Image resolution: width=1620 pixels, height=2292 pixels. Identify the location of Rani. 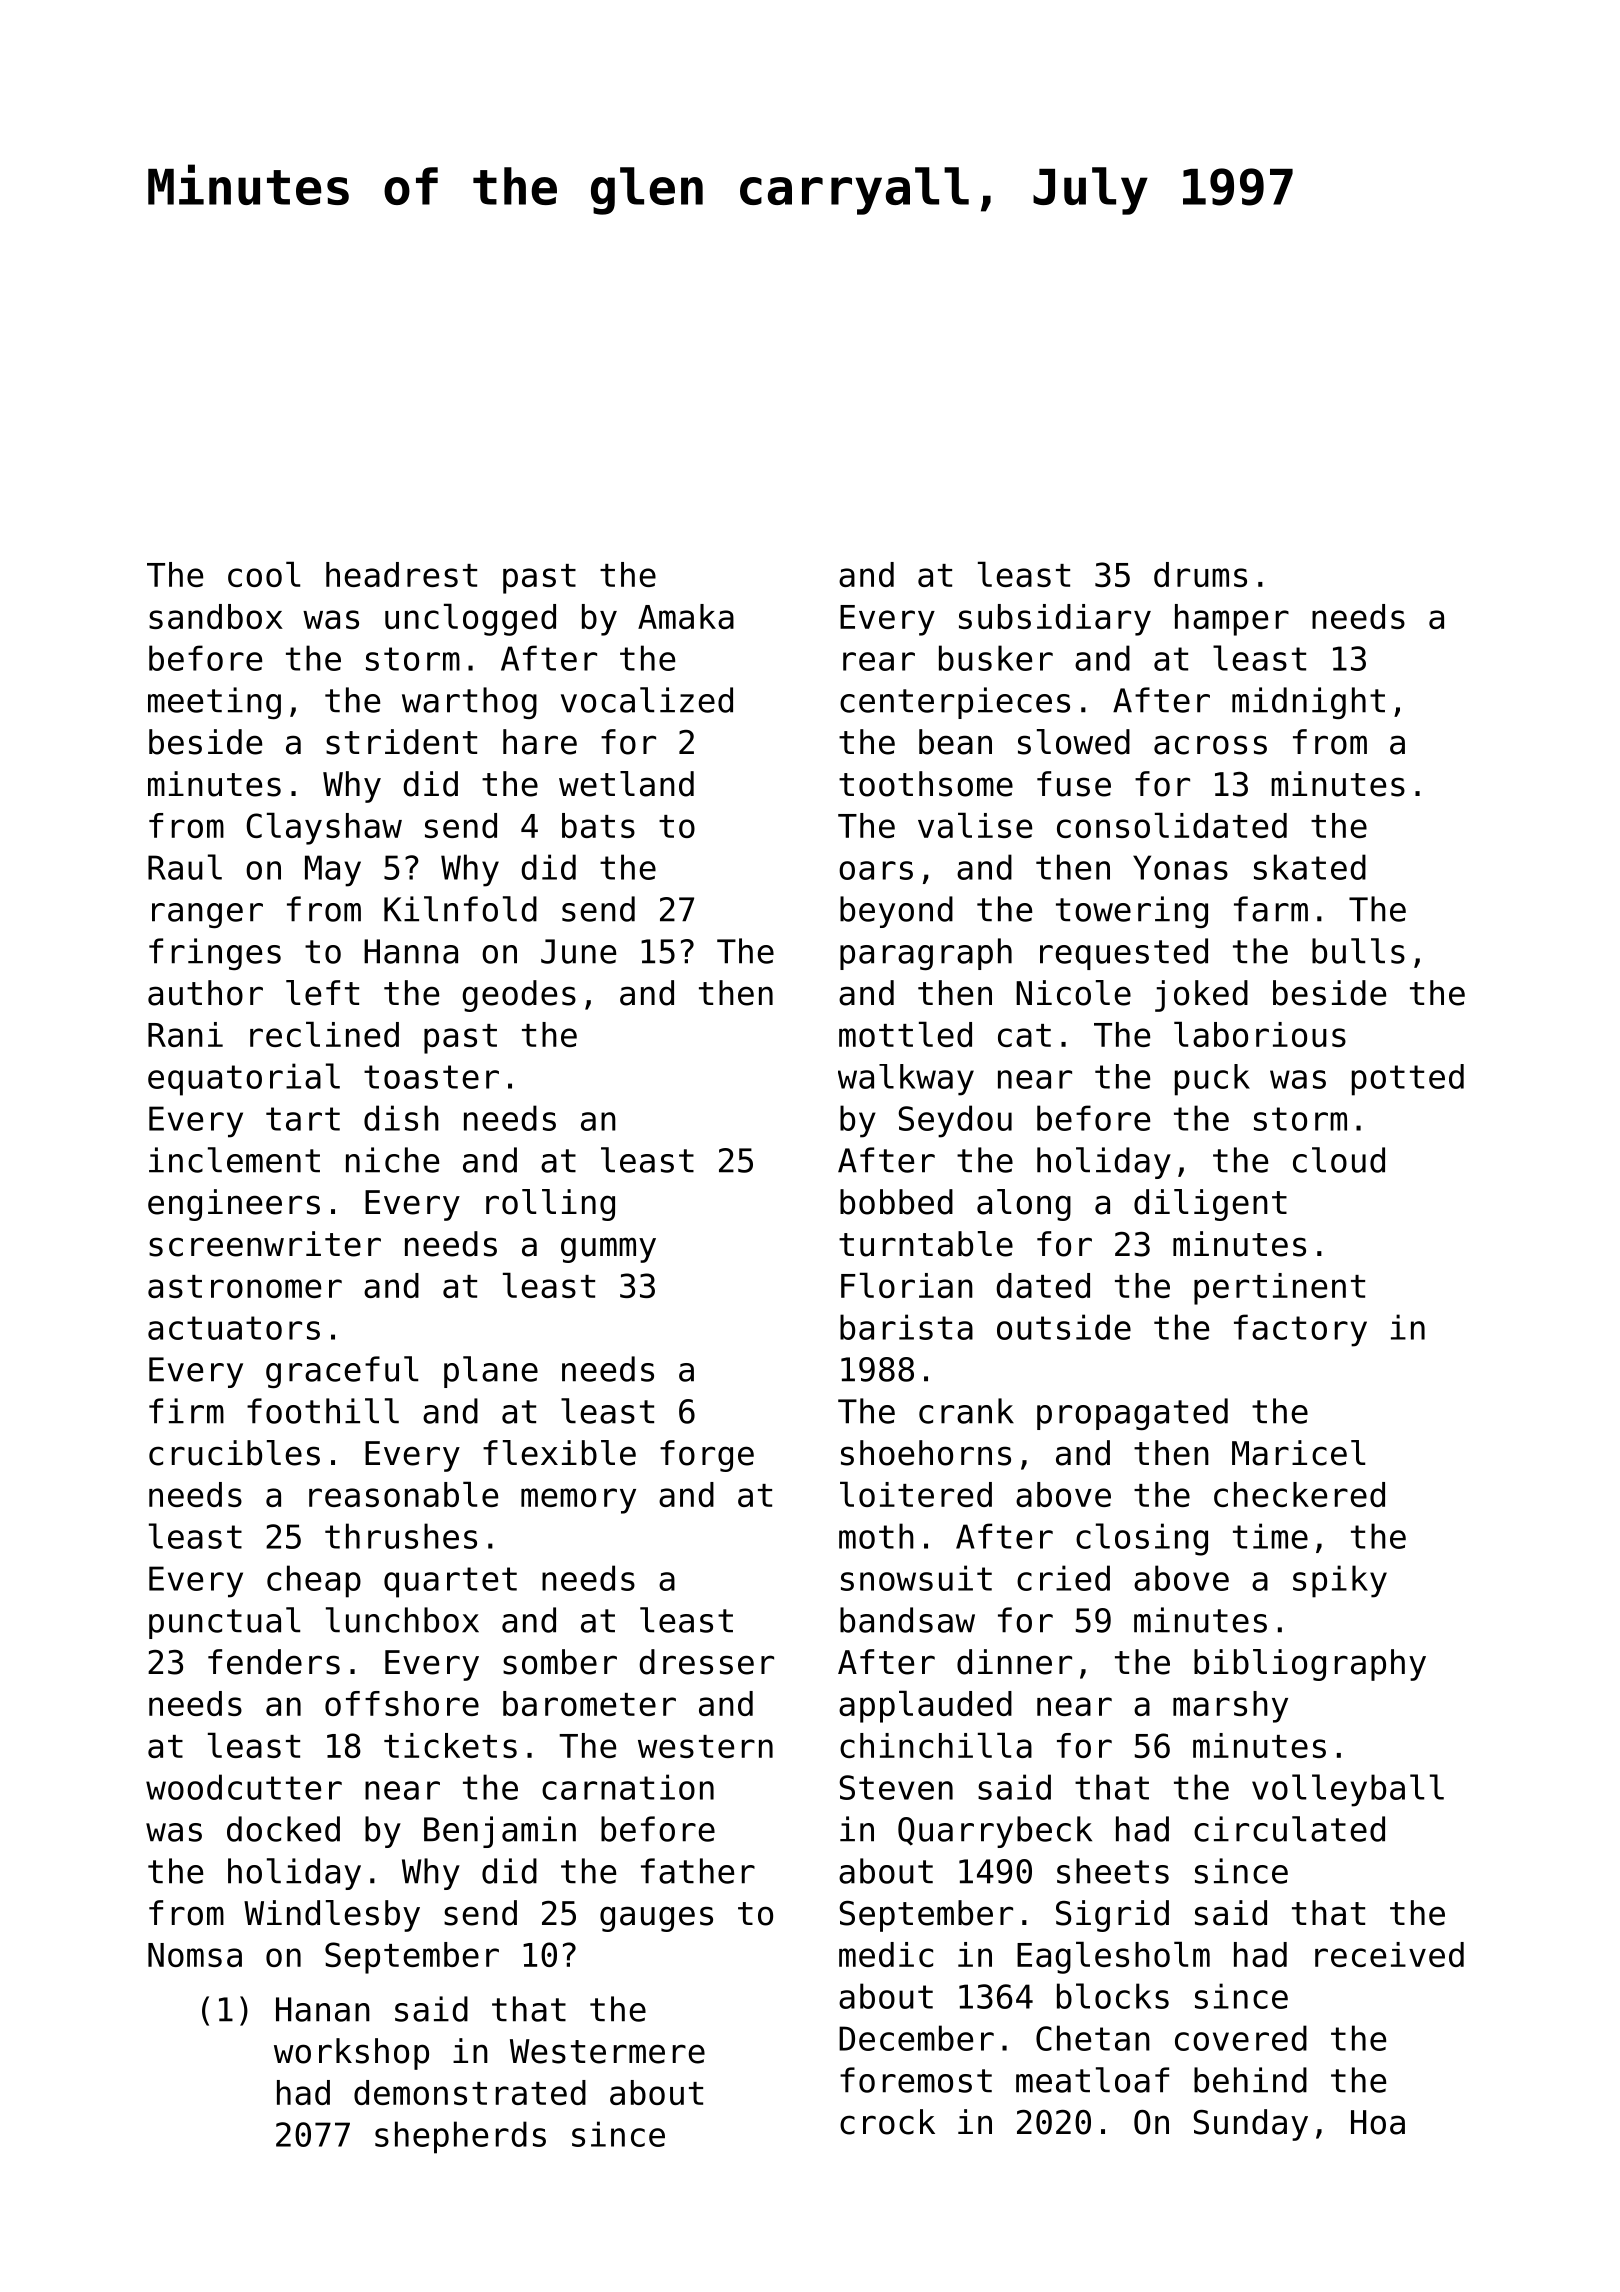
(185, 1034).
